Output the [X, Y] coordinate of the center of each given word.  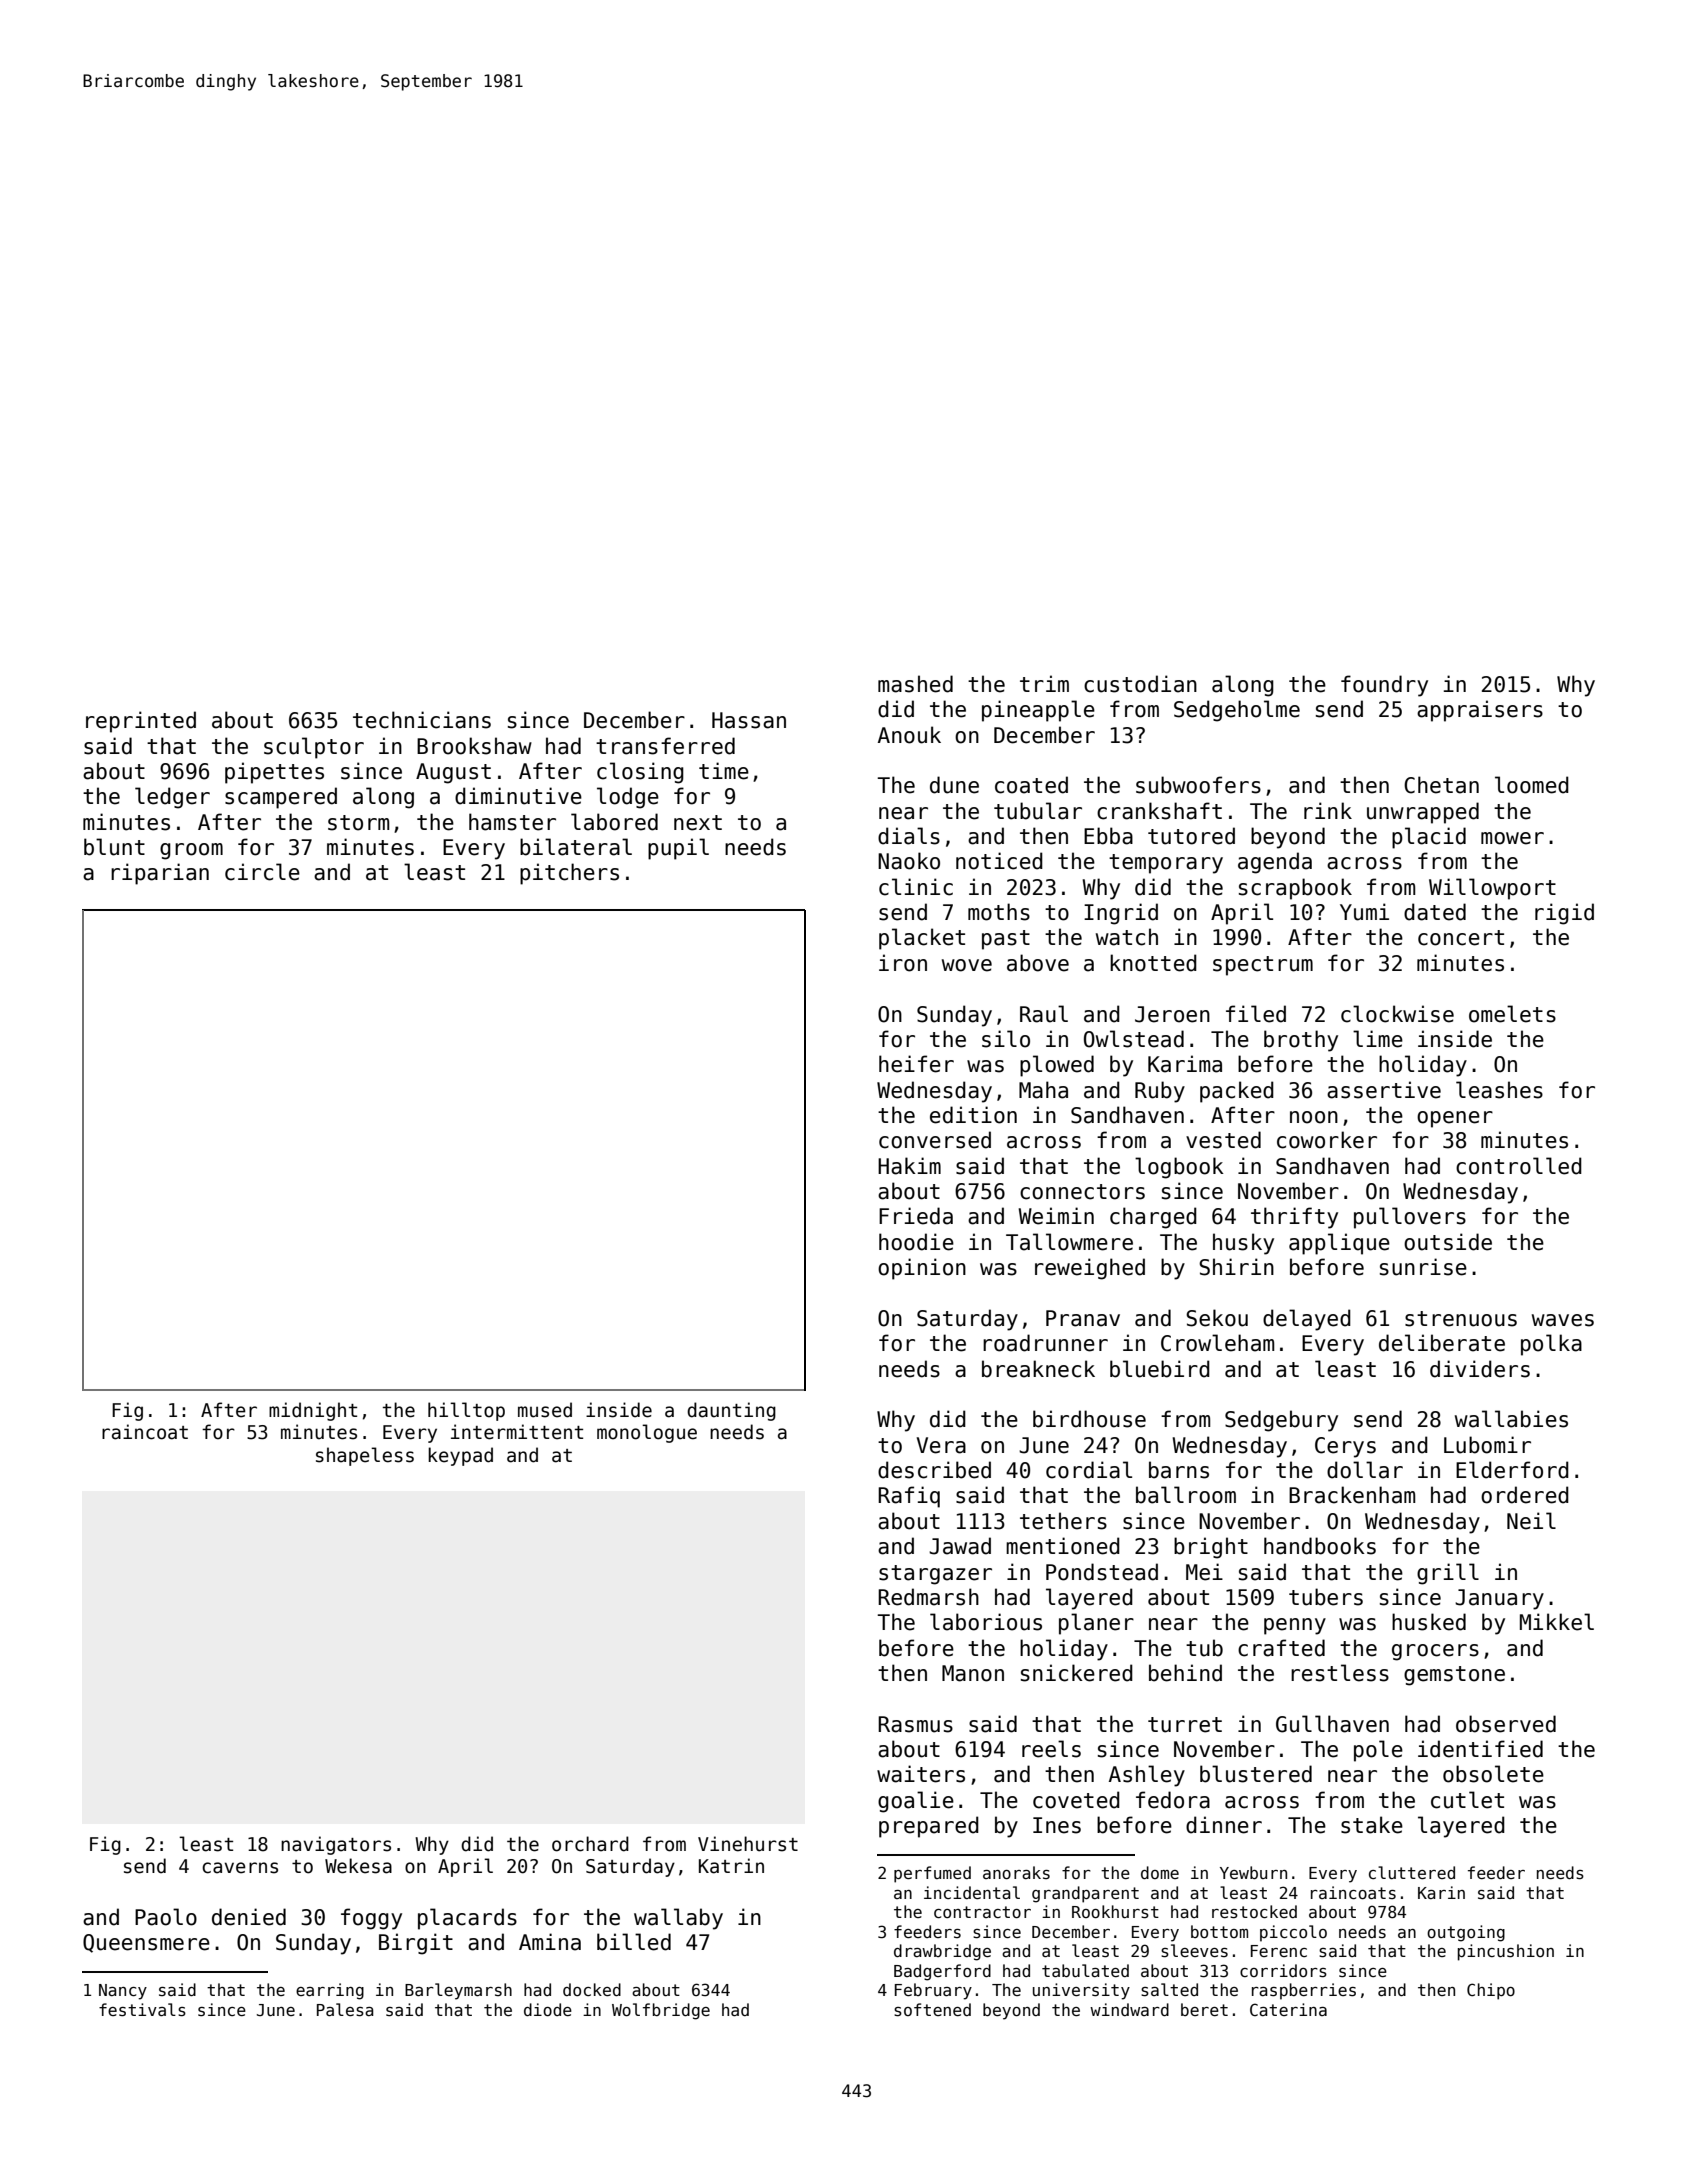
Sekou [1217, 1318]
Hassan [749, 720]
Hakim [909, 1166]
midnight [313, 1411]
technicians [422, 720]
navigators [336, 1845]
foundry [1384, 686]
